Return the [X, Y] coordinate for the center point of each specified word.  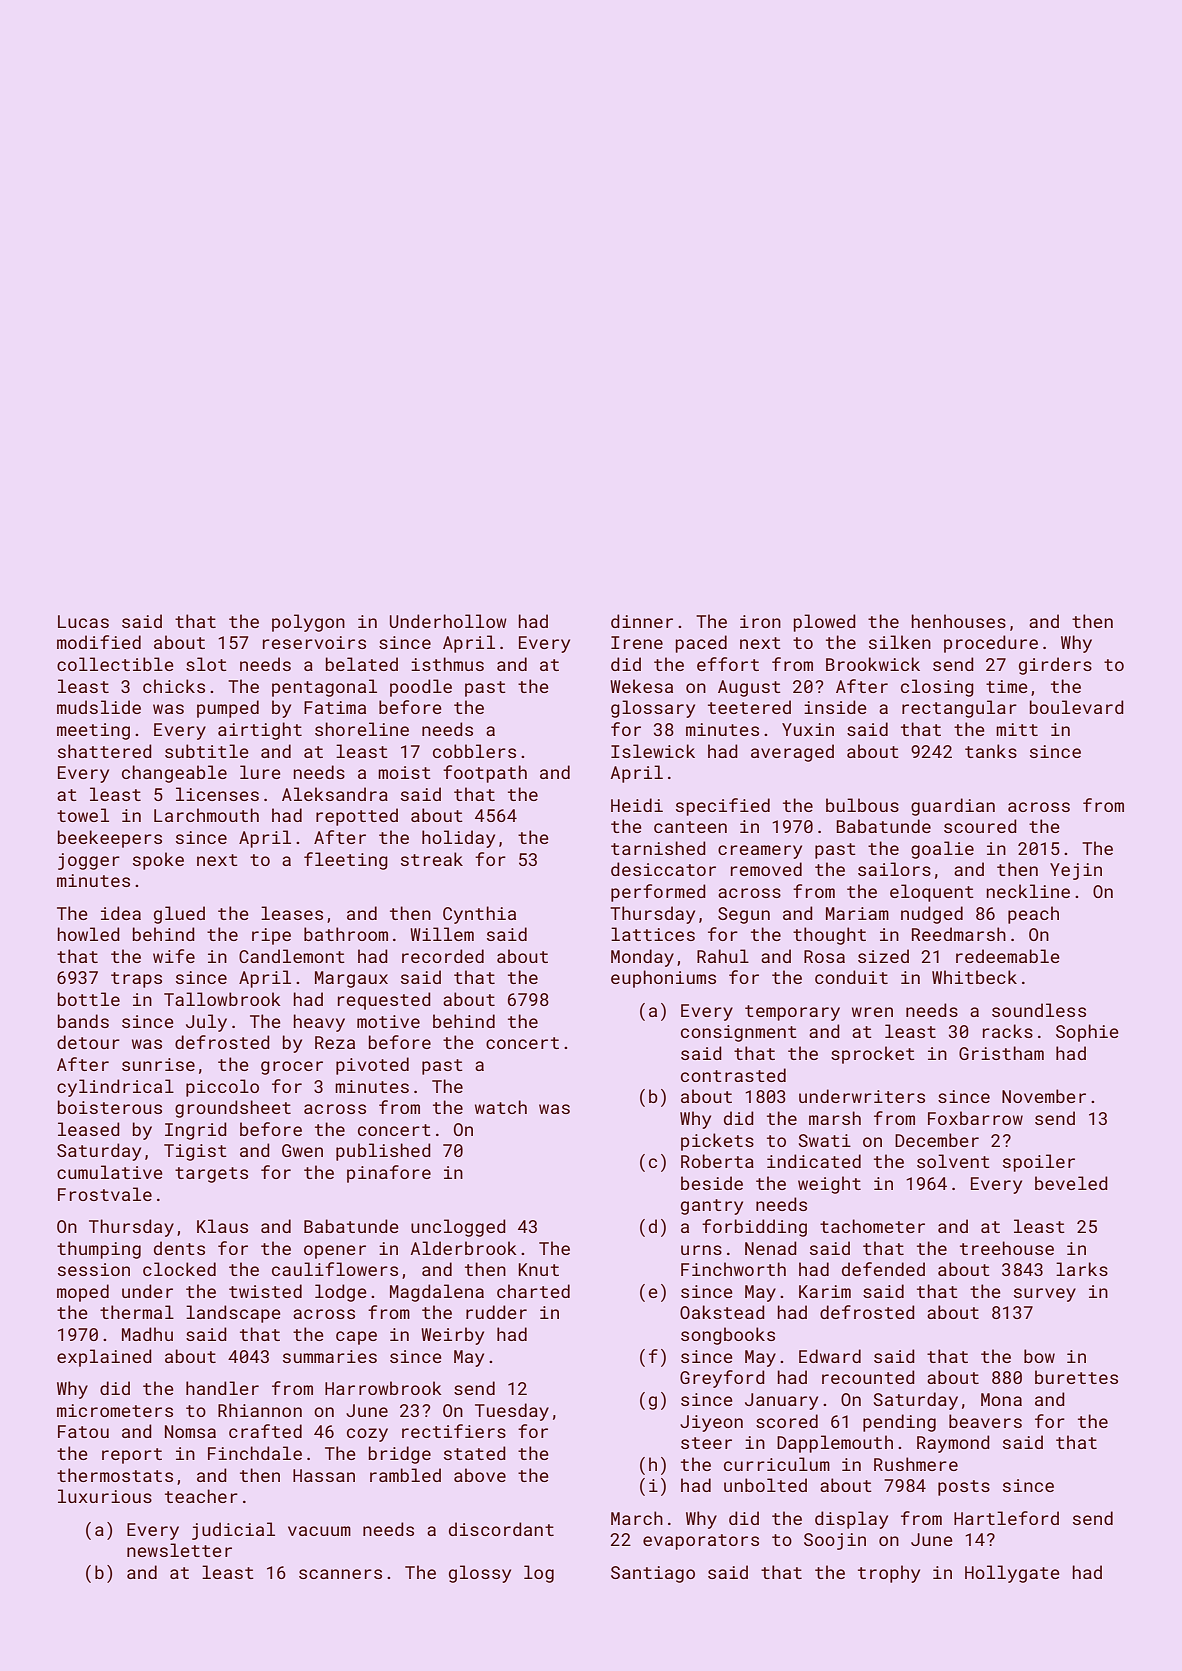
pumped [228, 709]
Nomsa [190, 1431]
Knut [538, 1269]
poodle [421, 688]
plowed [824, 623]
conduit [851, 977]
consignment [739, 1033]
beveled [1071, 1183]
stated [475, 1453]
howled [88, 934]
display [851, 1520]
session [94, 1269]
